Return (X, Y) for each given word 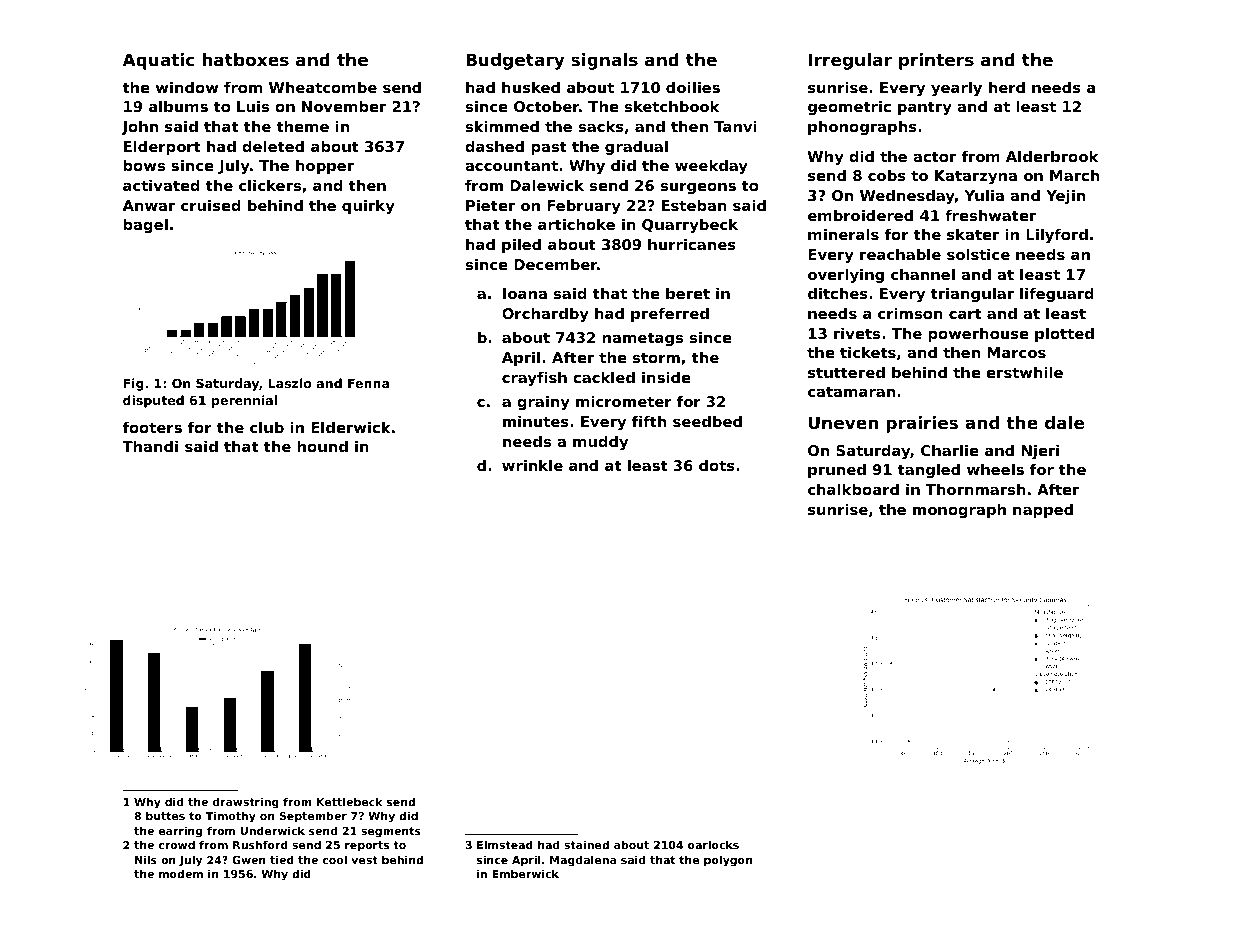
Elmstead (505, 844)
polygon (728, 861)
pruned (837, 471)
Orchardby (545, 315)
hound (322, 446)
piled (521, 246)
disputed (153, 401)
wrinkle (532, 465)
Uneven (843, 422)
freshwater (990, 215)
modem (181, 873)
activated (161, 185)
